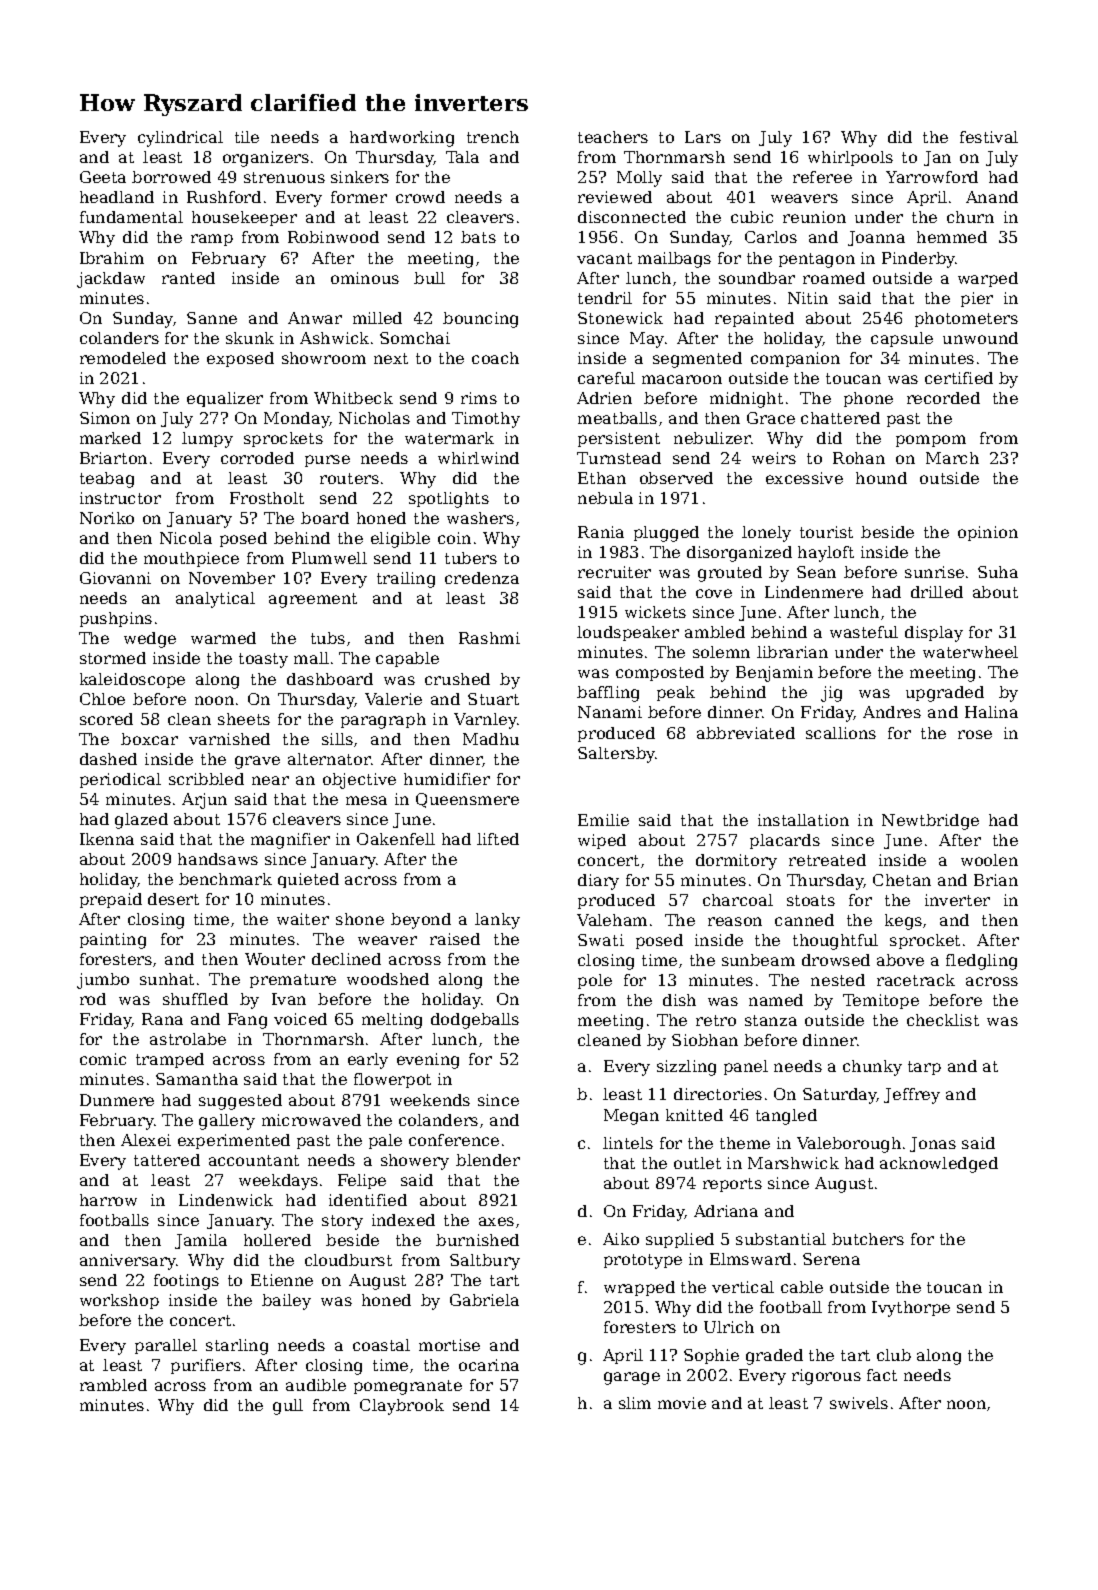 The height and width of the screenshot is (1590, 1098). What do you see at coordinates (428, 1061) in the screenshot?
I see `evening` at bounding box center [428, 1061].
